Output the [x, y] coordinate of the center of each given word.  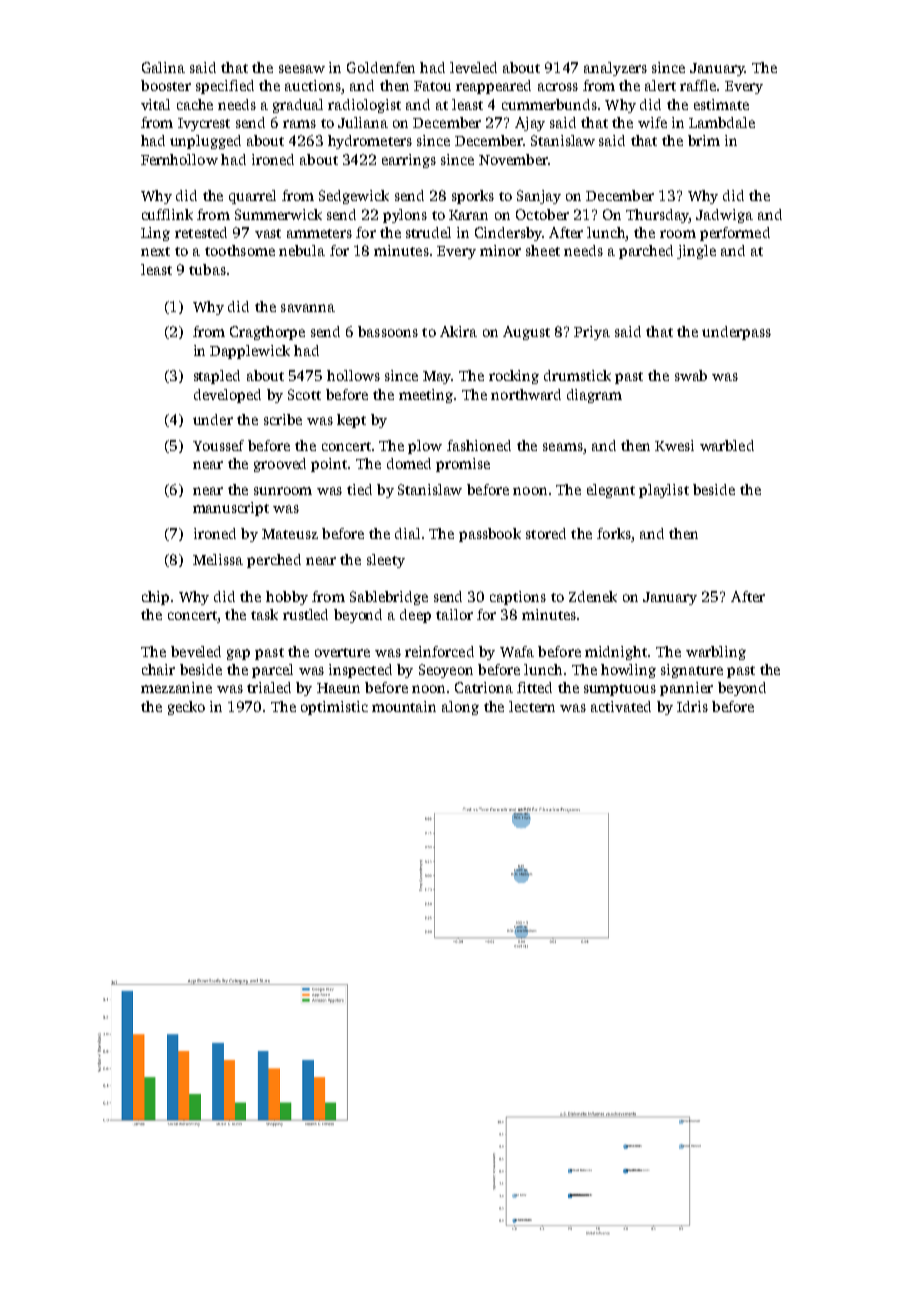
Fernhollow [179, 159]
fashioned [479, 445]
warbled [727, 445]
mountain [404, 706]
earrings [409, 161]
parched [646, 252]
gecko [186, 708]
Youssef [218, 445]
